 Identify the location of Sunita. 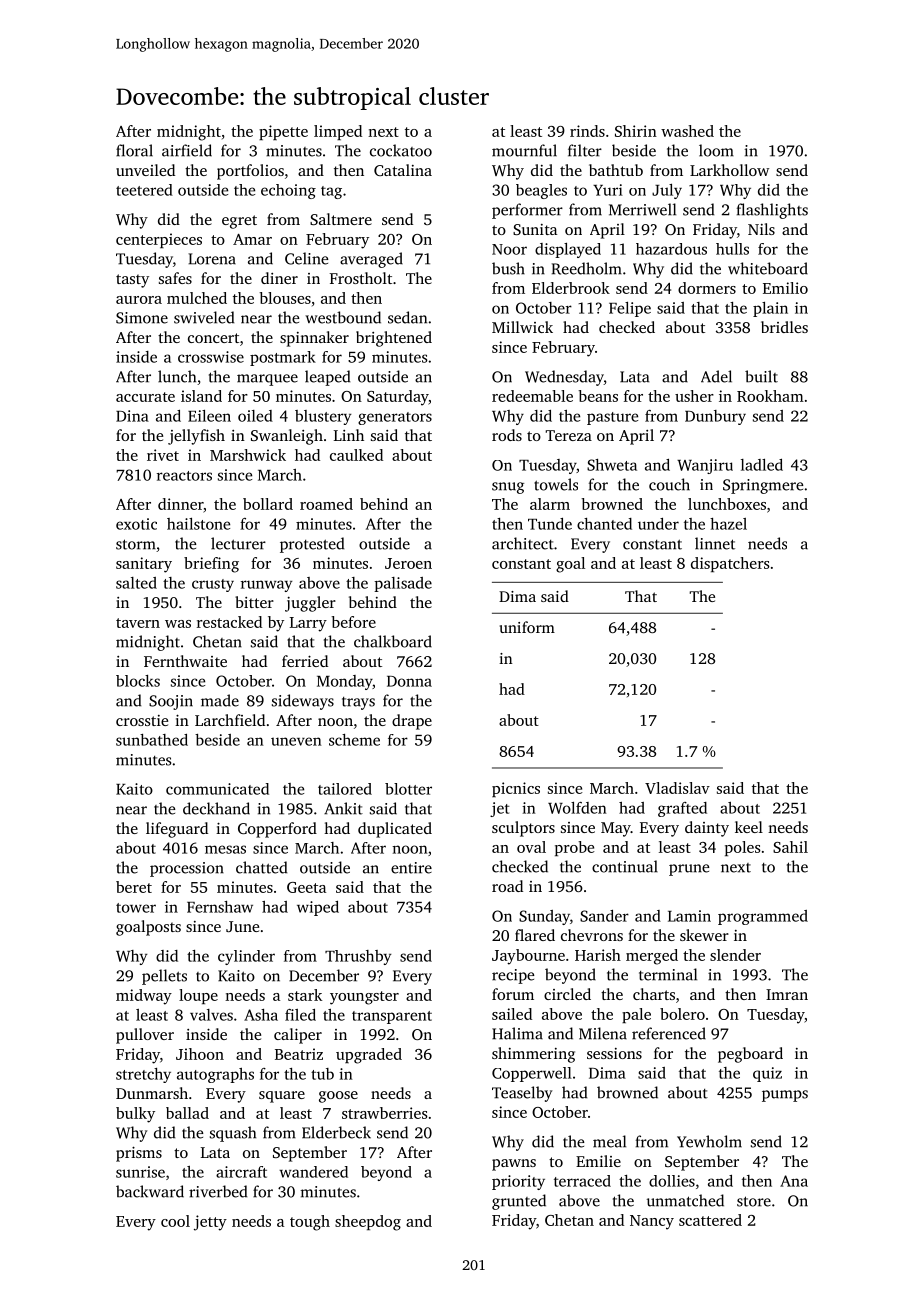
(535, 229).
